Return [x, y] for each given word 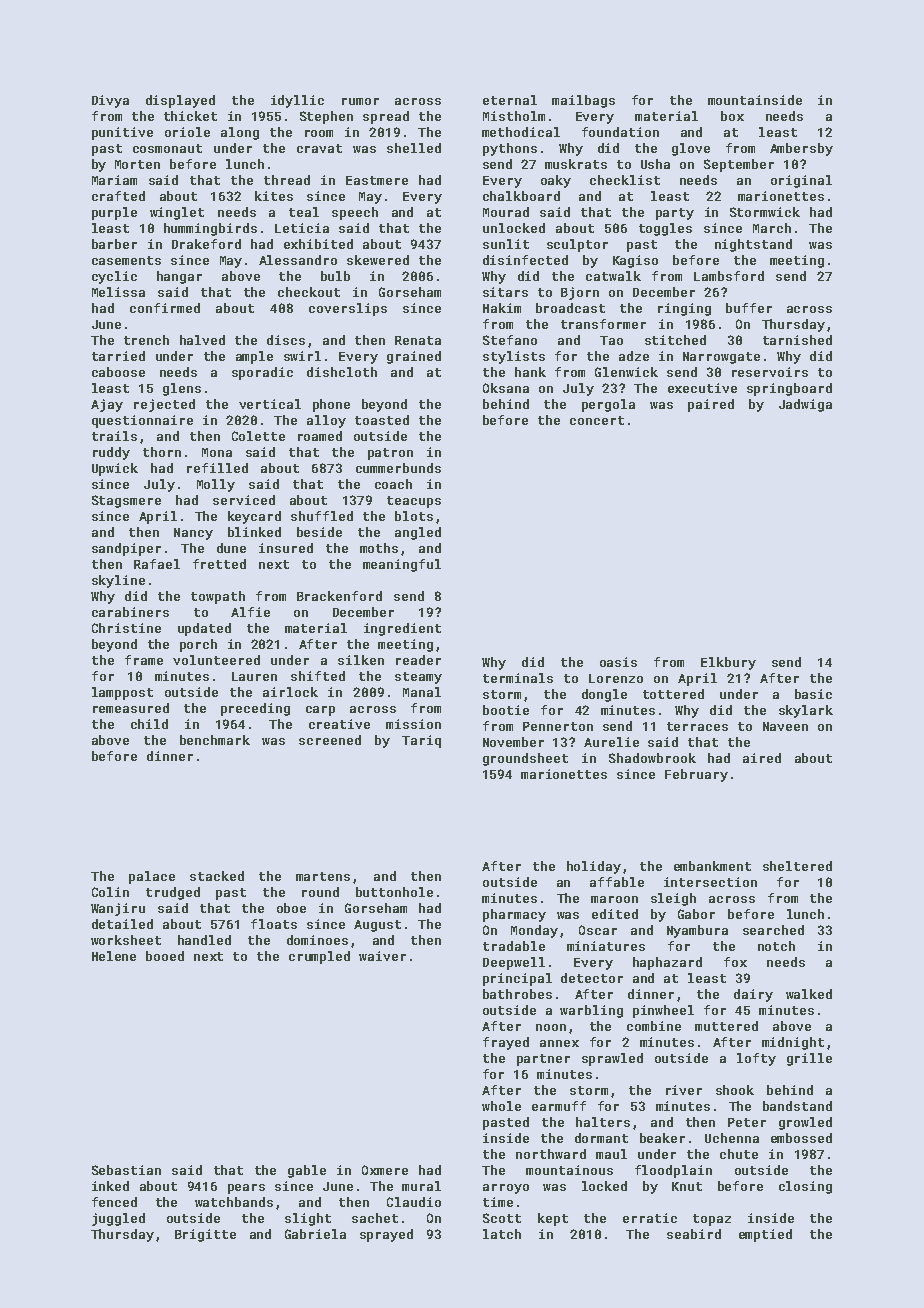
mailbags [583, 101]
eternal [510, 100]
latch [502, 1234]
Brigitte [205, 1235]
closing [805, 1187]
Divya [110, 101]
